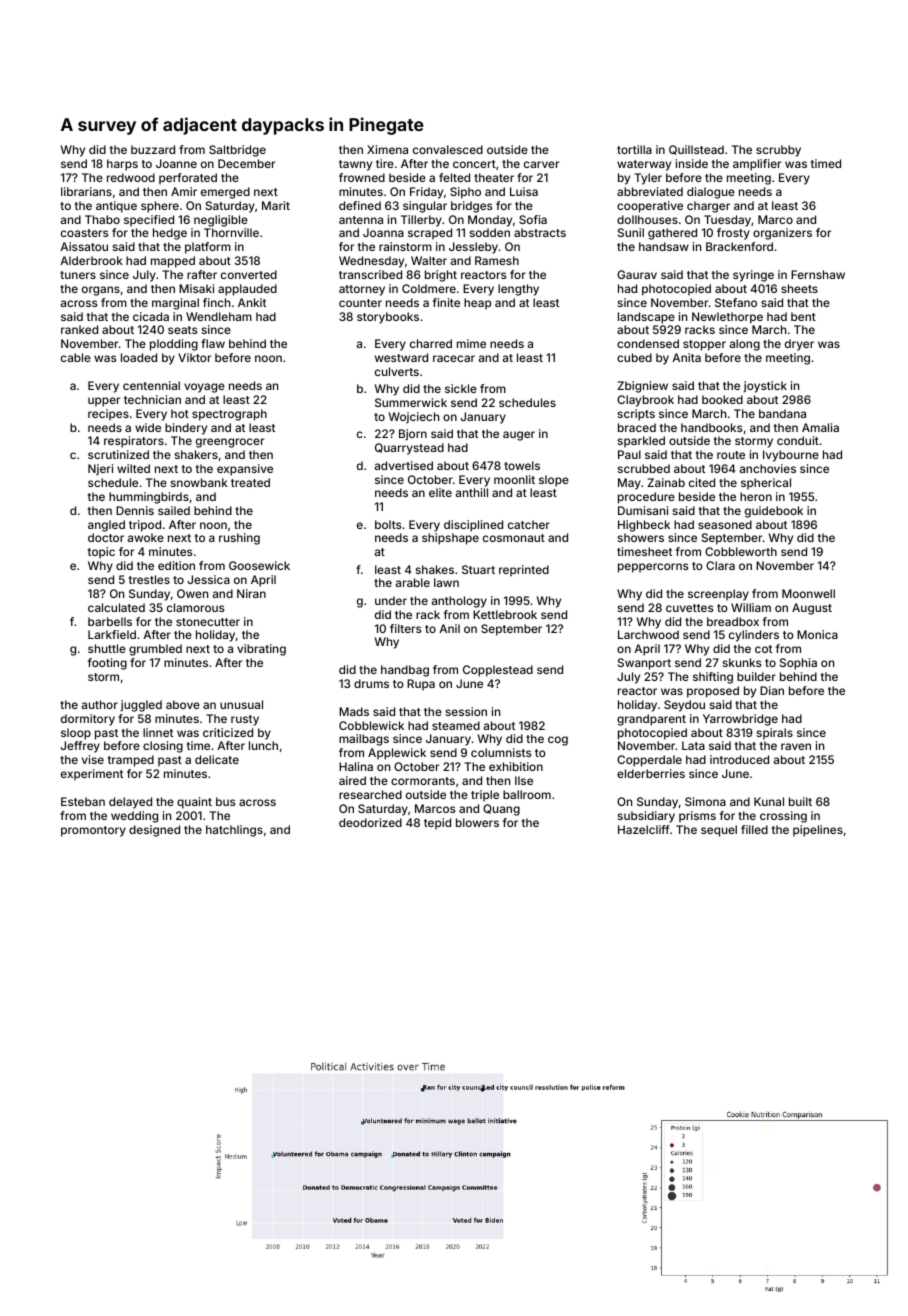 This screenshot has height=1316, width=908. I want to click on vibrating, so click(261, 650).
